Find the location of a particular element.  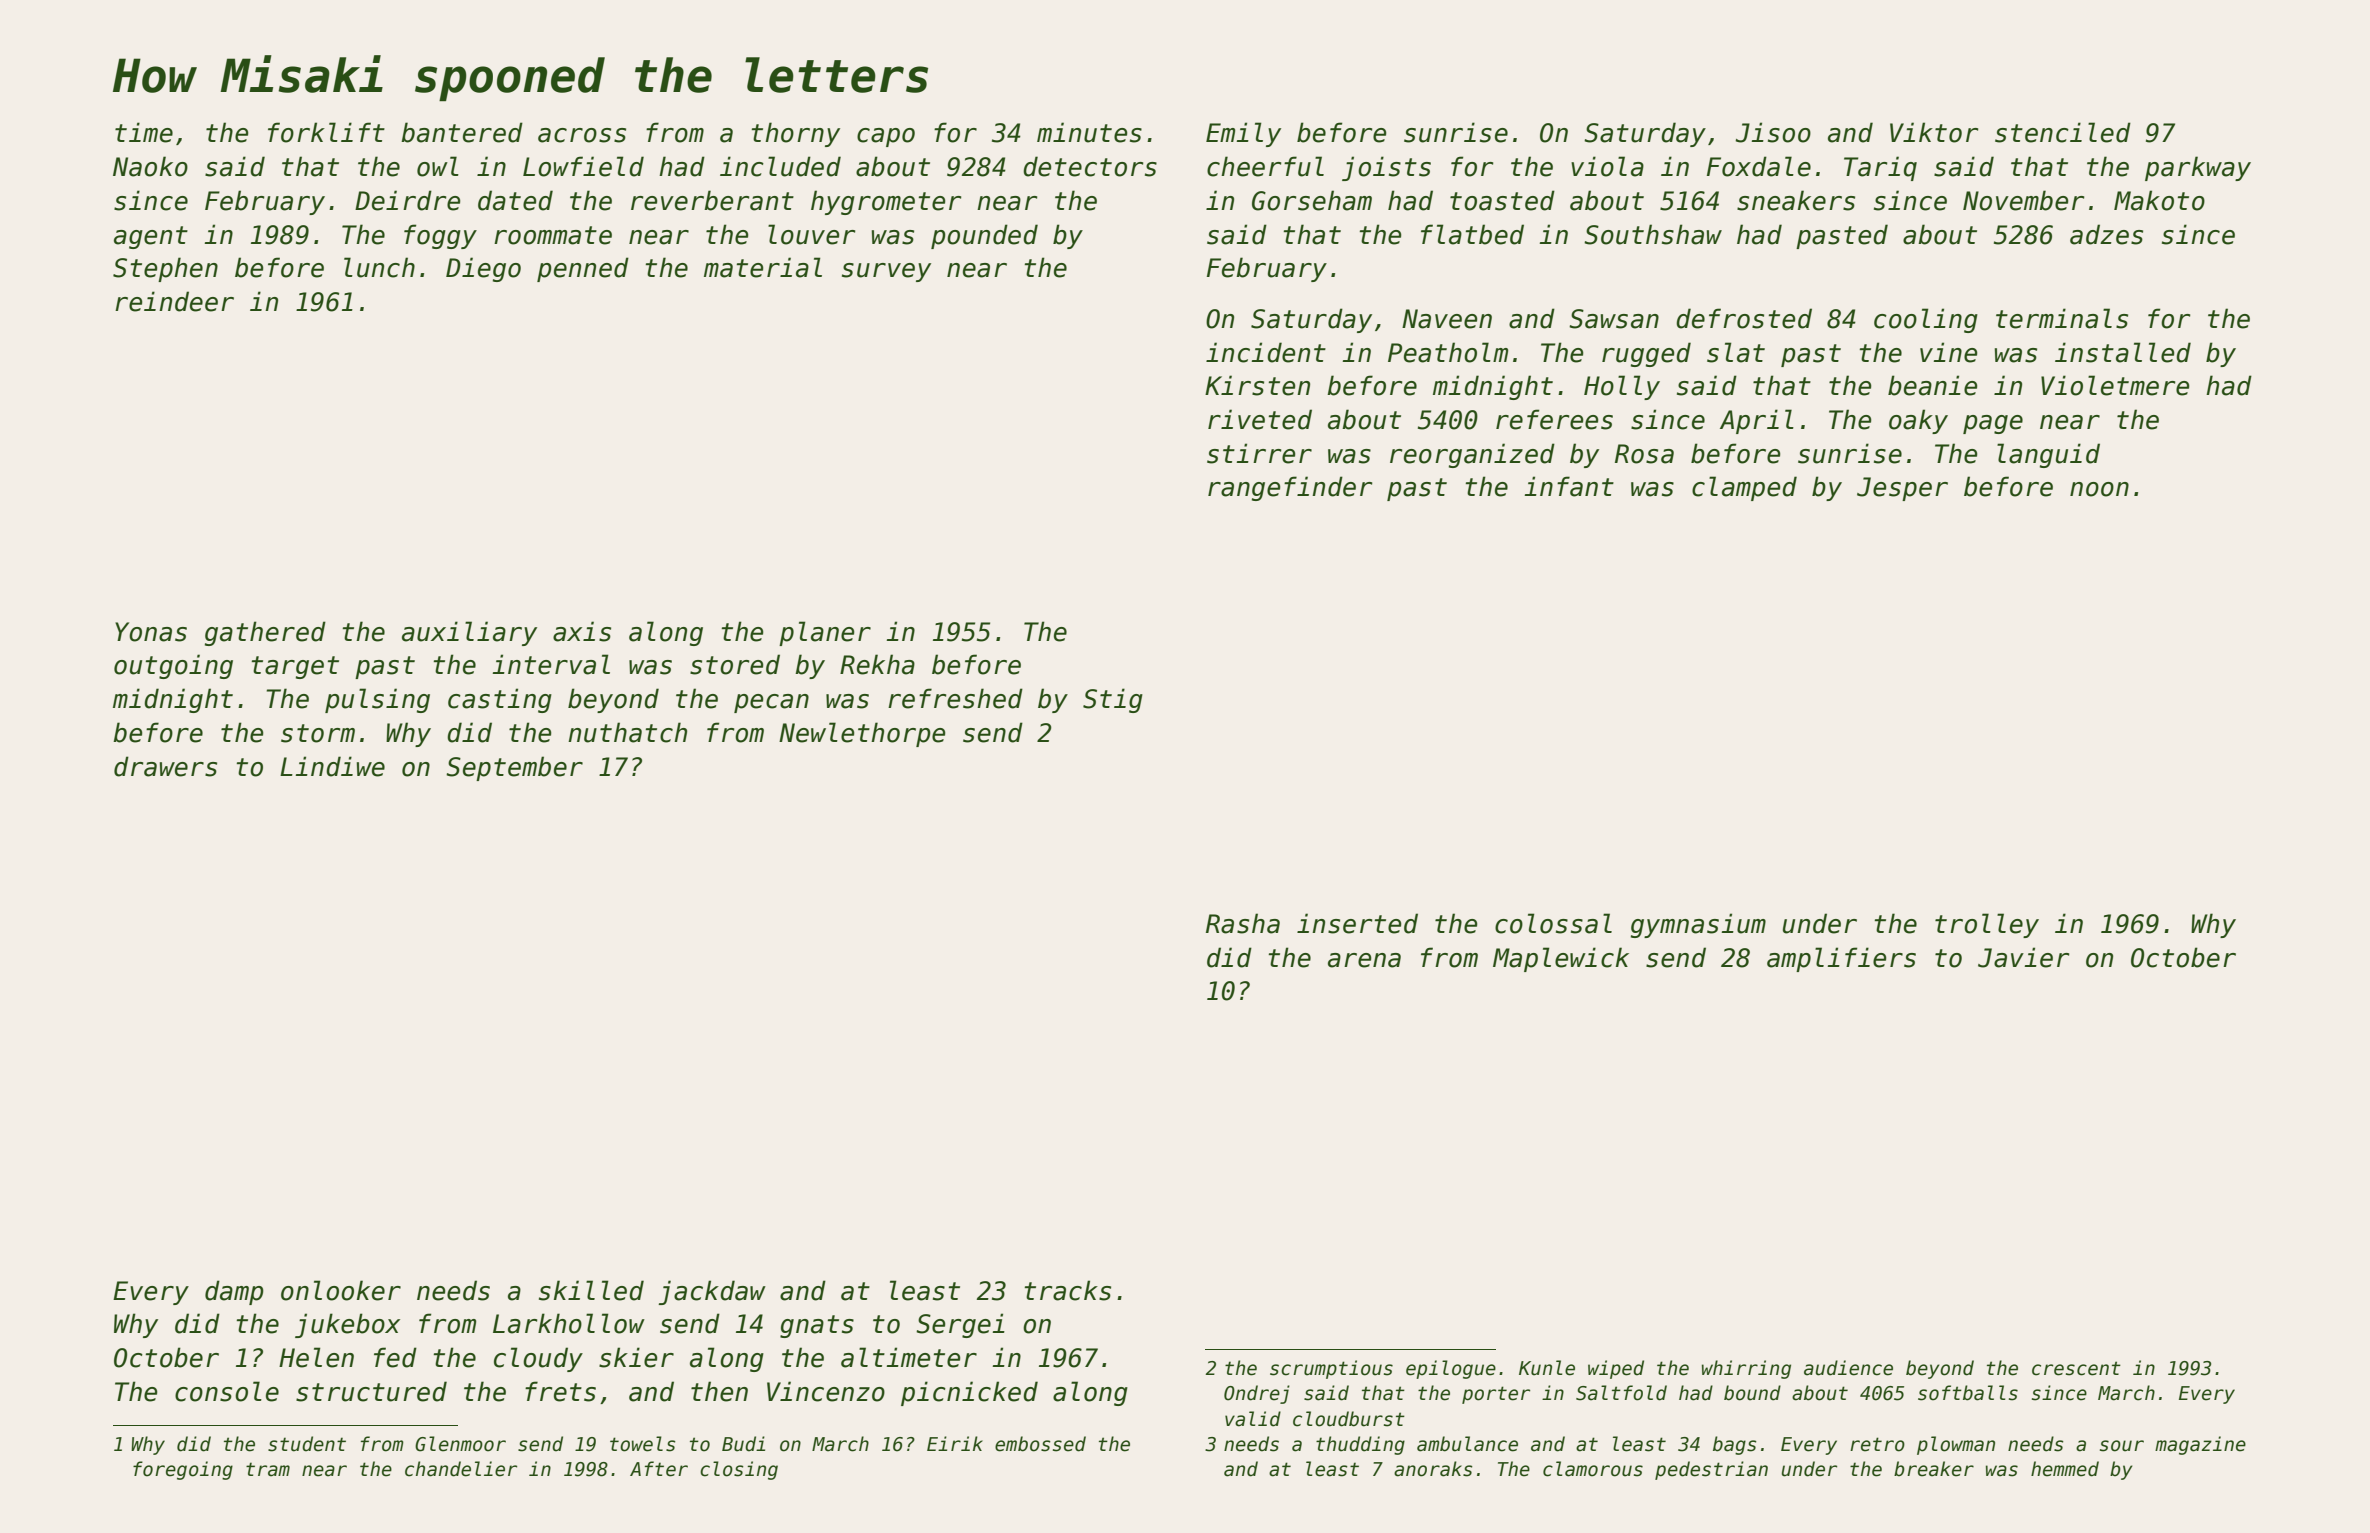

jukebox is located at coordinates (347, 1325).
